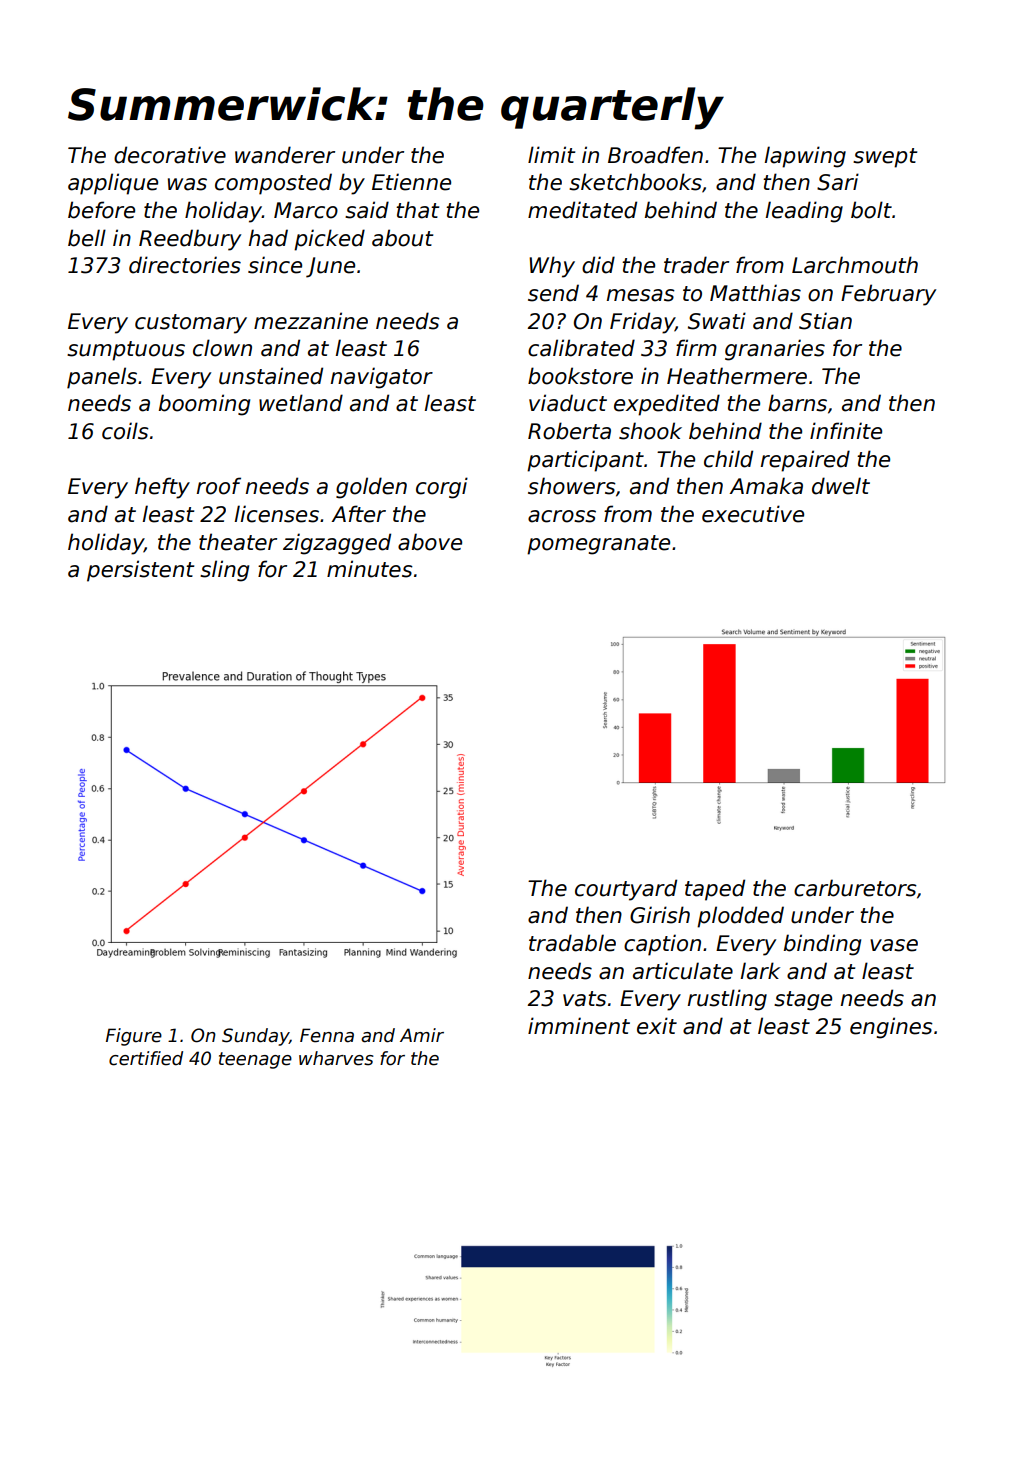 The height and width of the screenshot is (1461, 1009). I want to click on said, so click(367, 210).
